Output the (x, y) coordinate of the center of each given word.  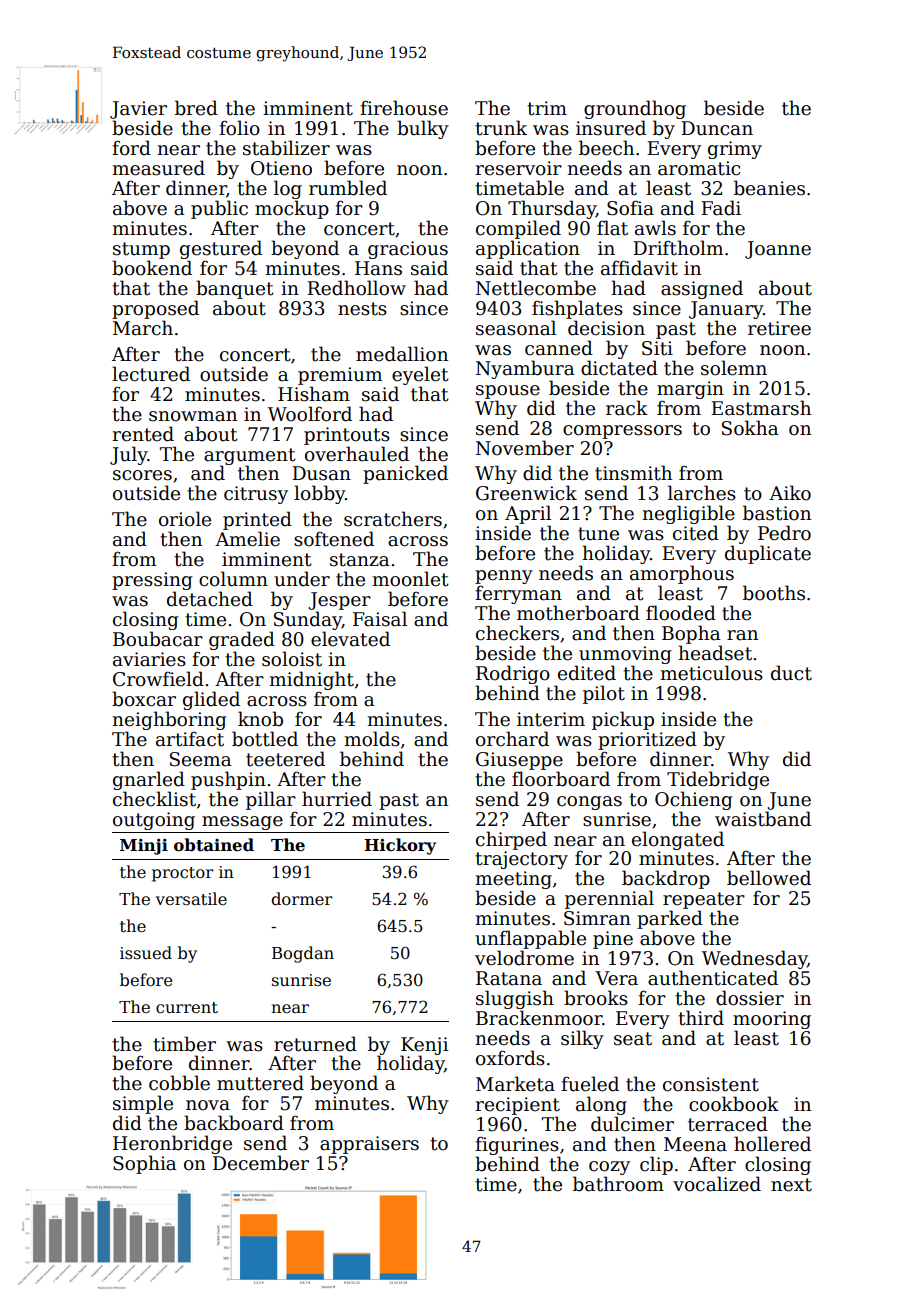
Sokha (750, 428)
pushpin (228, 780)
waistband (763, 819)
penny (504, 577)
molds (372, 739)
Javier (138, 110)
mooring (772, 1020)
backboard (234, 1123)
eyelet (420, 375)
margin (690, 390)
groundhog (635, 109)
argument (250, 456)
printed (257, 520)
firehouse (404, 108)
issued (146, 952)
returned (315, 1044)
